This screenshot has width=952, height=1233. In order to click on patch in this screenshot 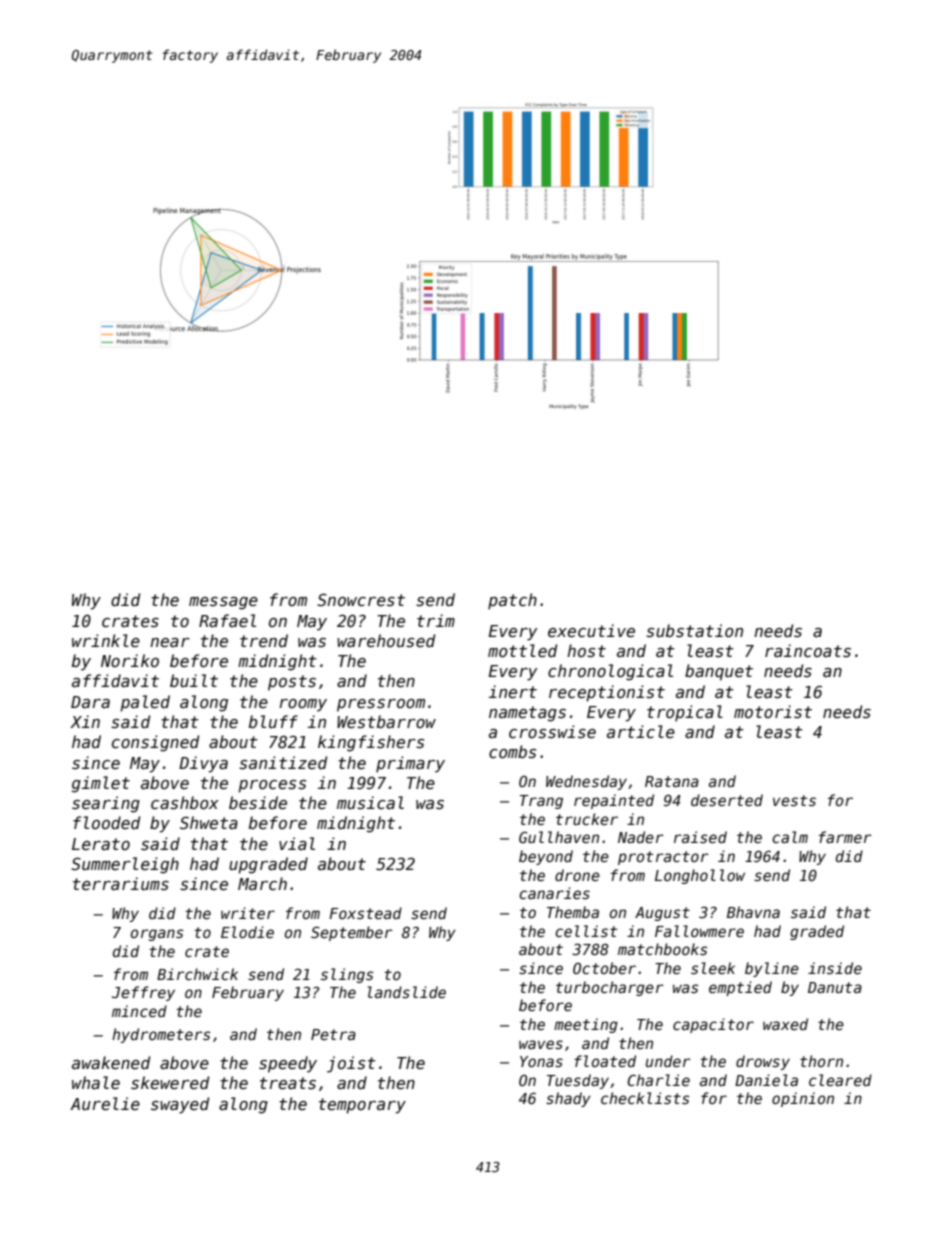, I will do `click(512, 601)`.
